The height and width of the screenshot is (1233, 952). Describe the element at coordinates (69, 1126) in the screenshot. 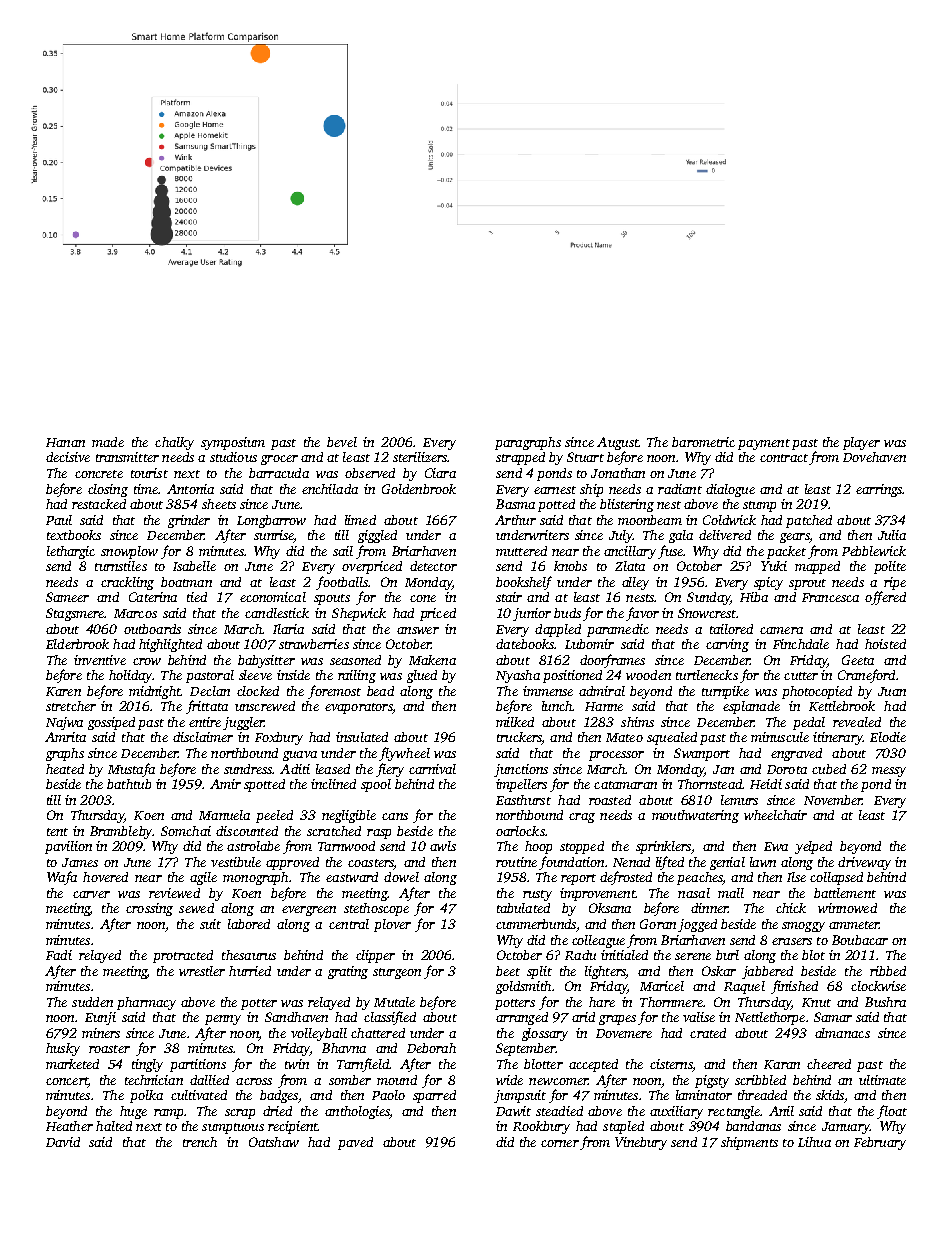

I see `Heather` at that location.
